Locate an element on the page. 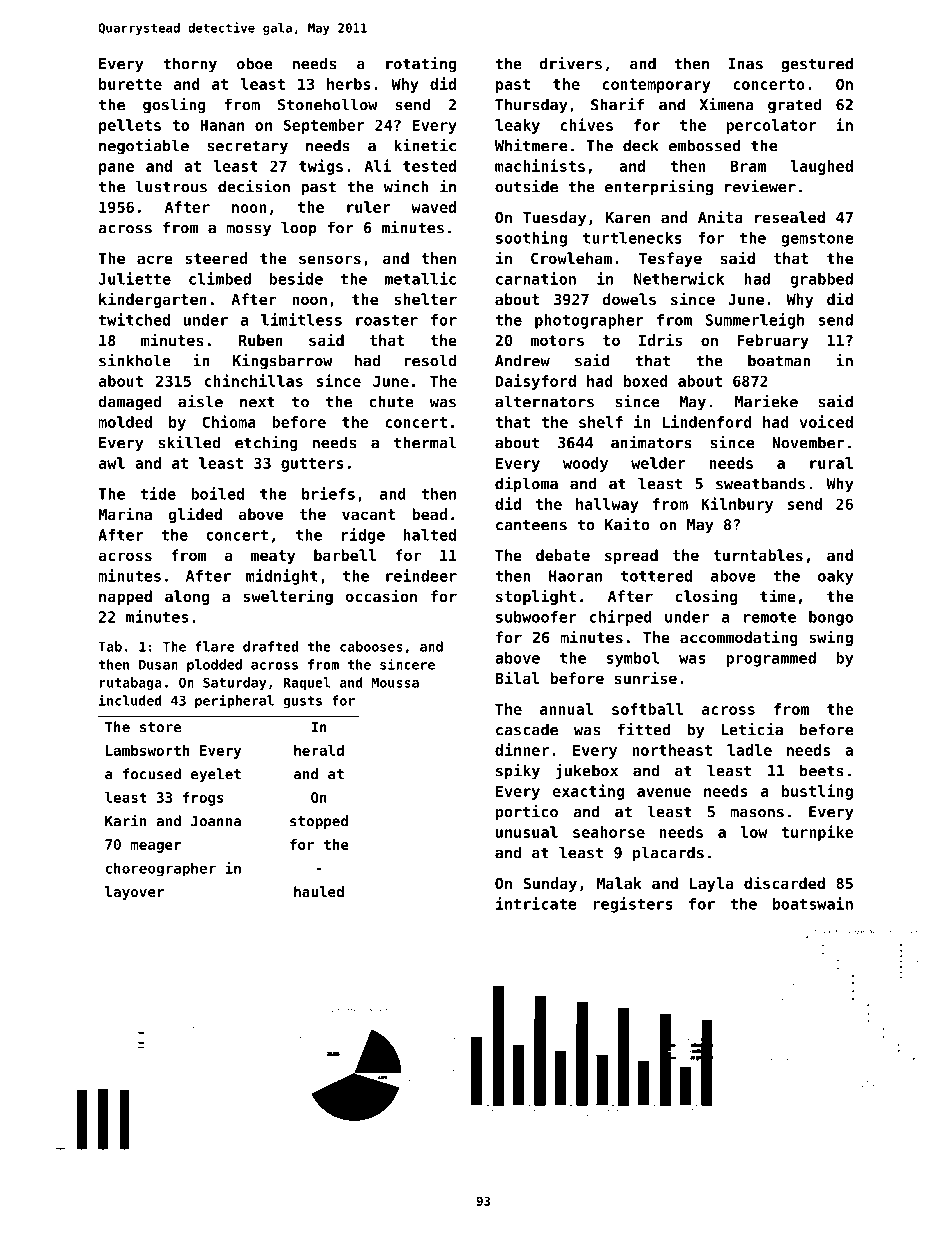  programmed is located at coordinates (771, 659).
